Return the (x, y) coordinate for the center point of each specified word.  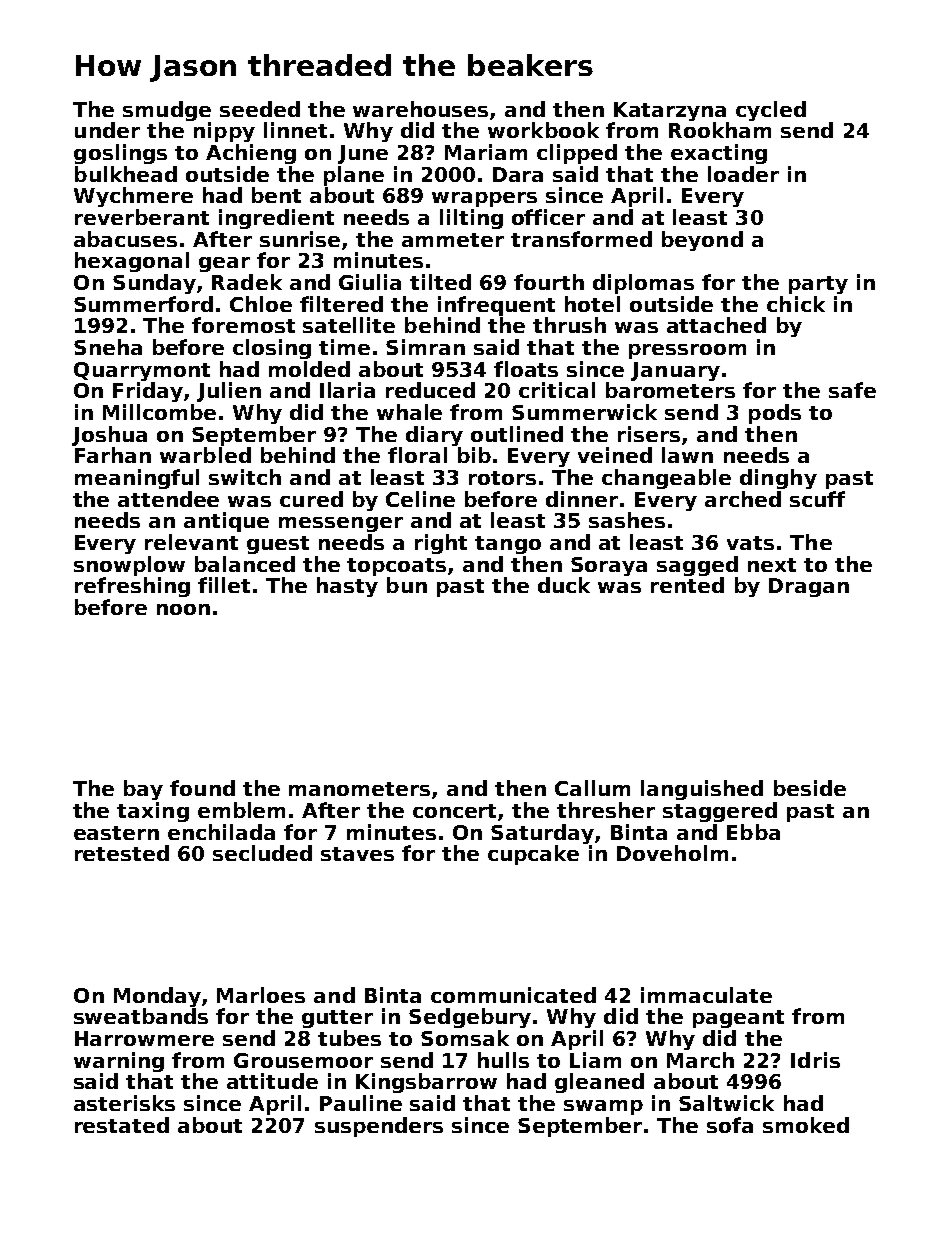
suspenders (379, 1127)
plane (354, 176)
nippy (224, 132)
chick (796, 304)
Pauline (361, 1103)
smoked (806, 1125)
